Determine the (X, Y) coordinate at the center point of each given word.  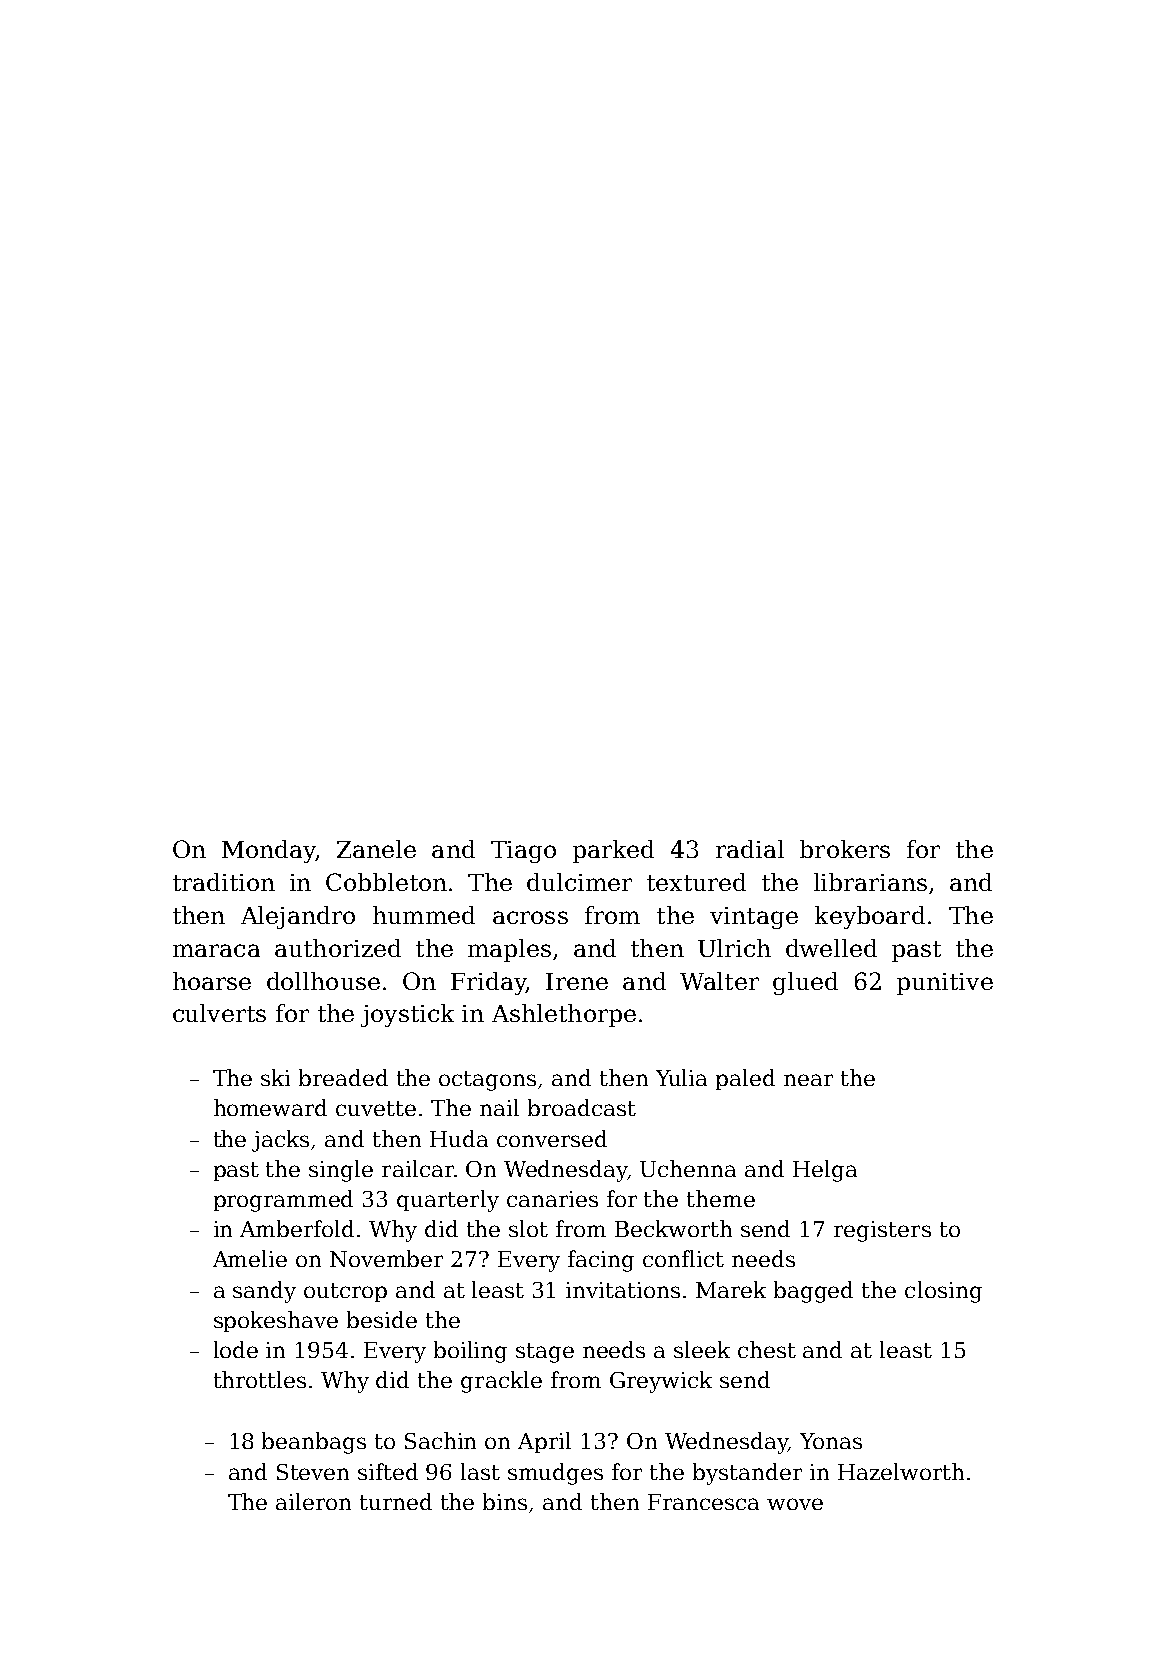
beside (382, 1319)
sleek (702, 1349)
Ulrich (734, 948)
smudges (555, 1474)
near (808, 1080)
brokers (845, 849)
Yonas (831, 1441)
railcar (418, 1168)
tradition (224, 882)
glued (805, 983)
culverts (219, 1013)
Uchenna (688, 1168)
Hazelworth (901, 1471)
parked (613, 851)
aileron (313, 1501)
